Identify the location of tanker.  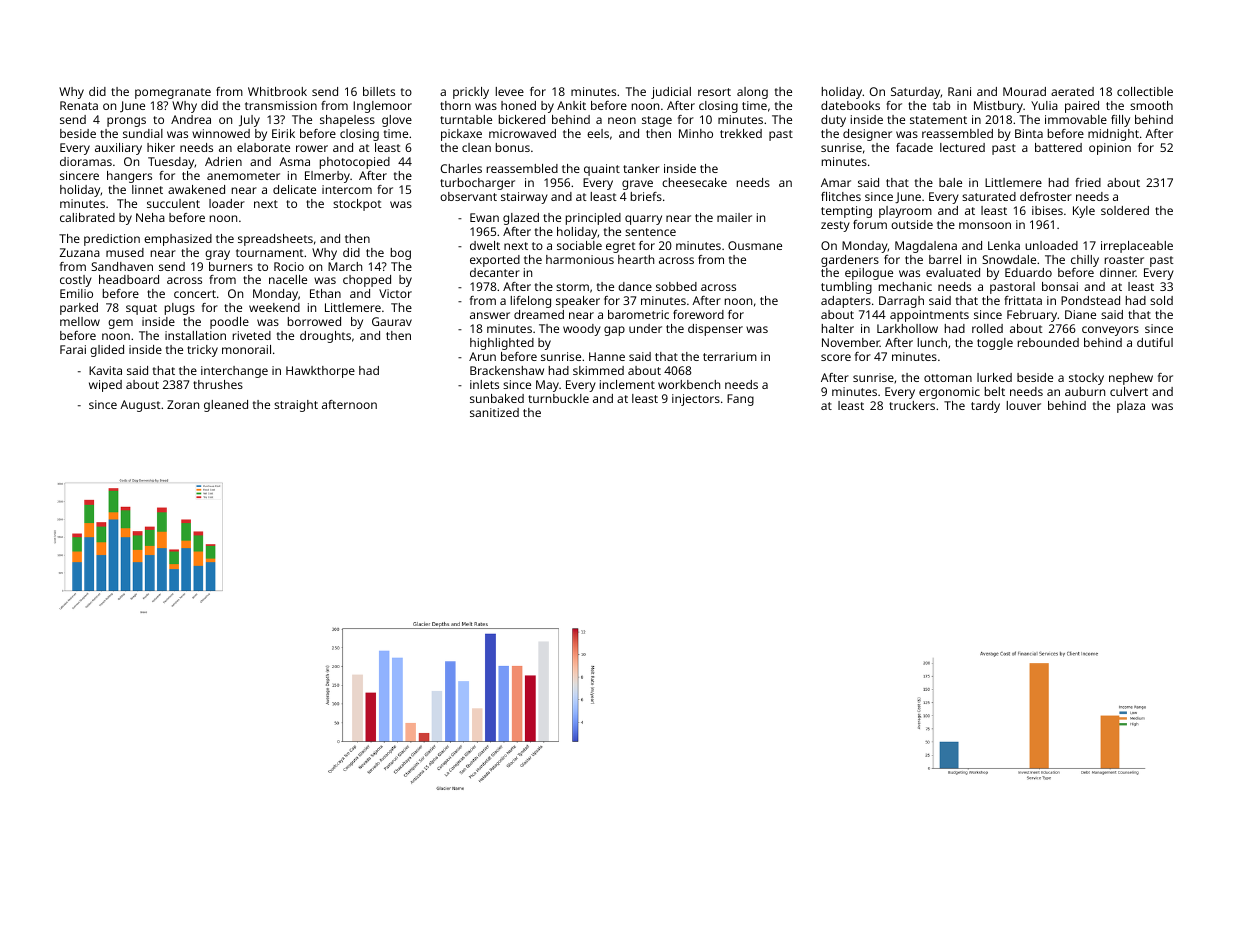
(641, 168).
